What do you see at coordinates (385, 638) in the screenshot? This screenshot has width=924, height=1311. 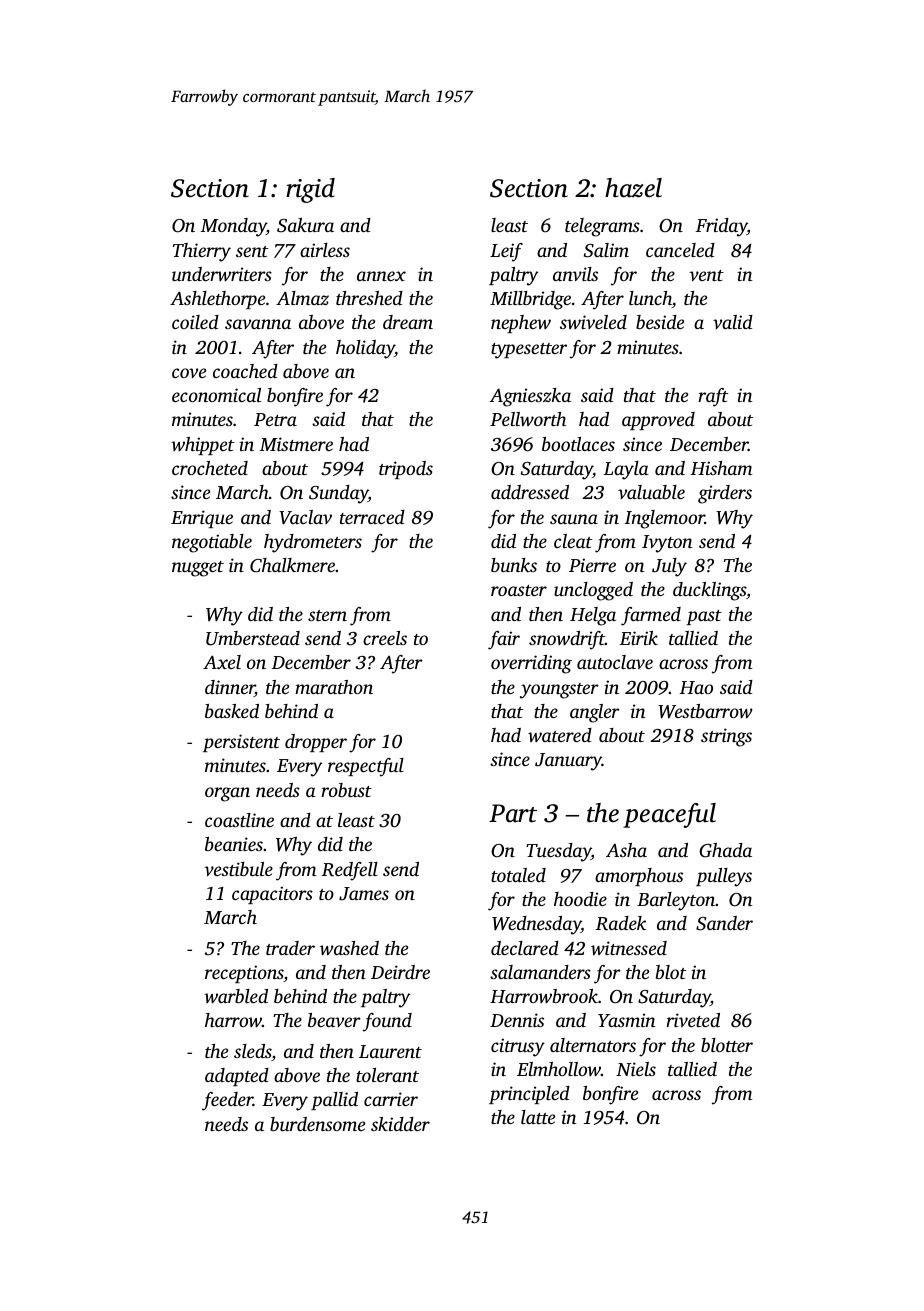 I see `creels` at bounding box center [385, 638].
